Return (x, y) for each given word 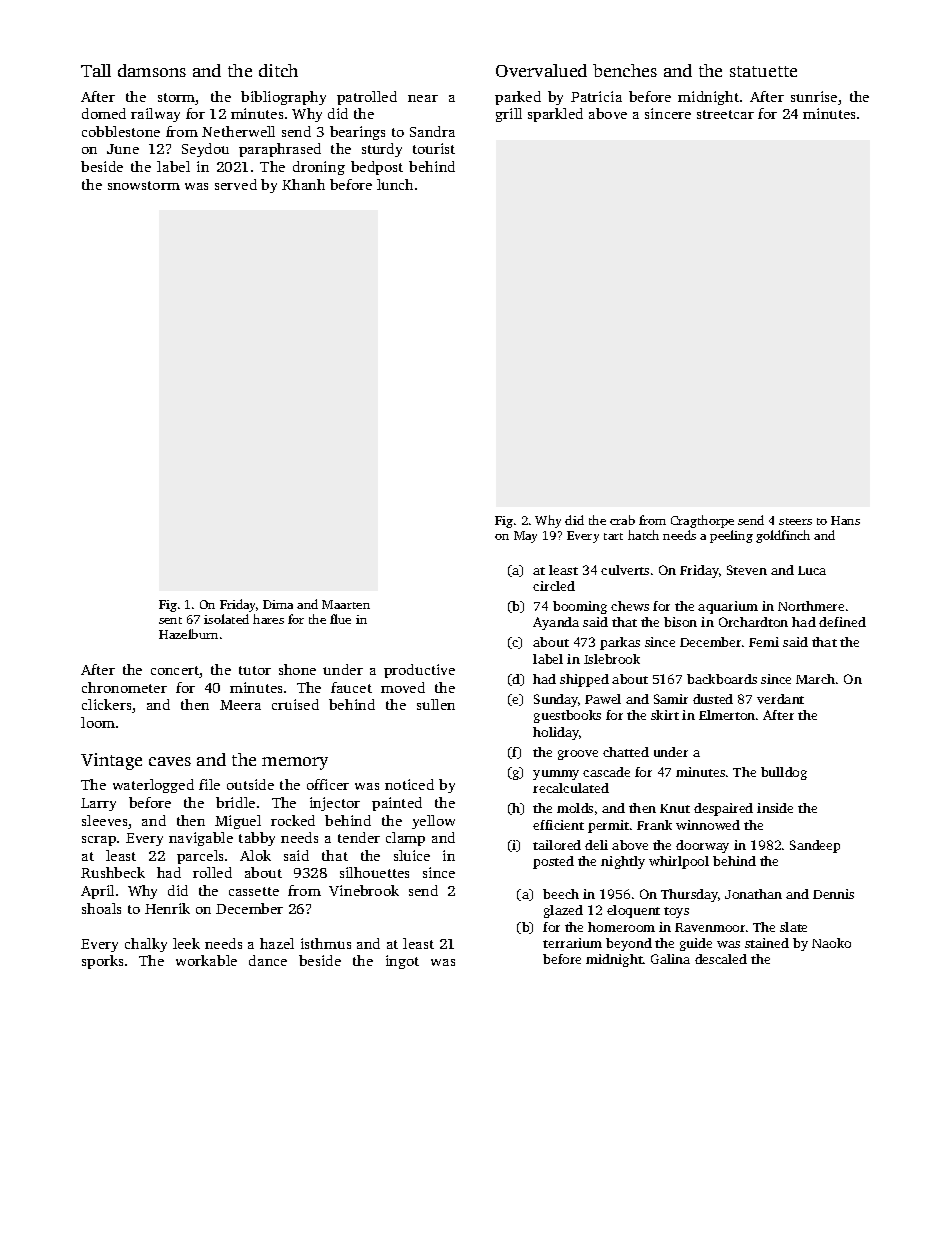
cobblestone (121, 131)
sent (170, 620)
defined (842, 622)
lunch (395, 184)
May (525, 537)
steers (795, 521)
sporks (102, 962)
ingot (402, 962)
